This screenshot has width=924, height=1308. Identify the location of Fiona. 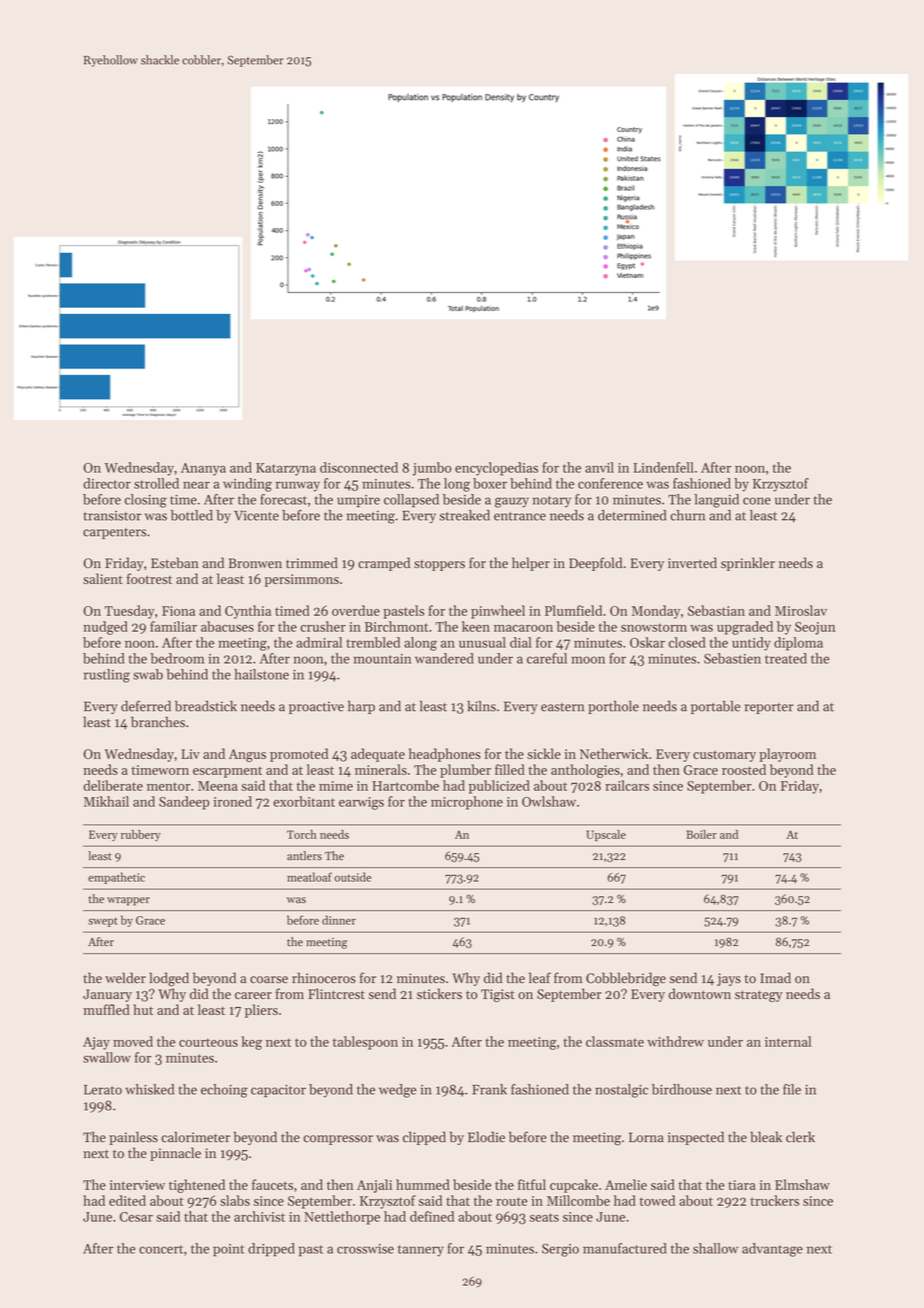
(178, 611).
